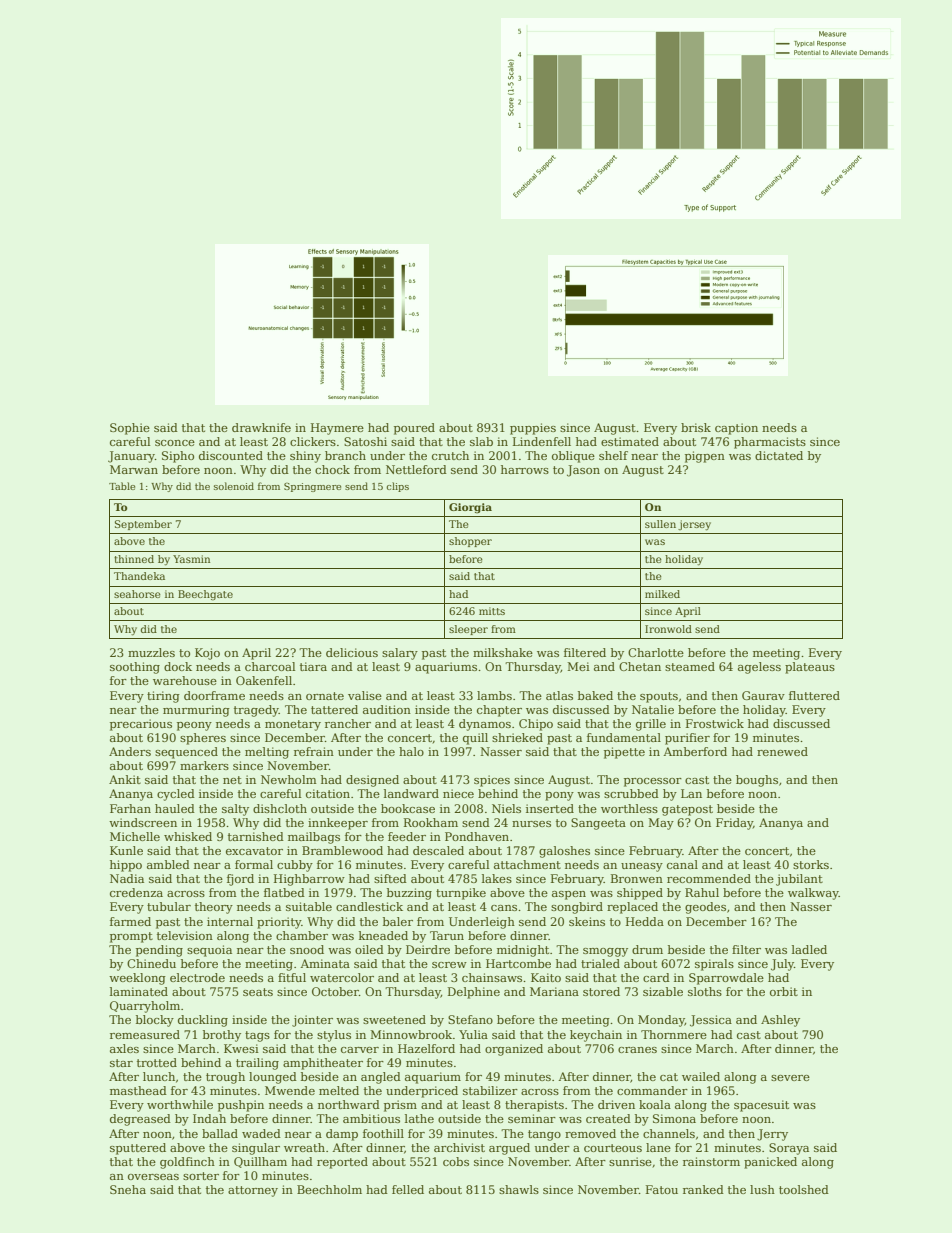 This screenshot has width=952, height=1233. What do you see at coordinates (506, 808) in the screenshot?
I see `Niels` at bounding box center [506, 808].
